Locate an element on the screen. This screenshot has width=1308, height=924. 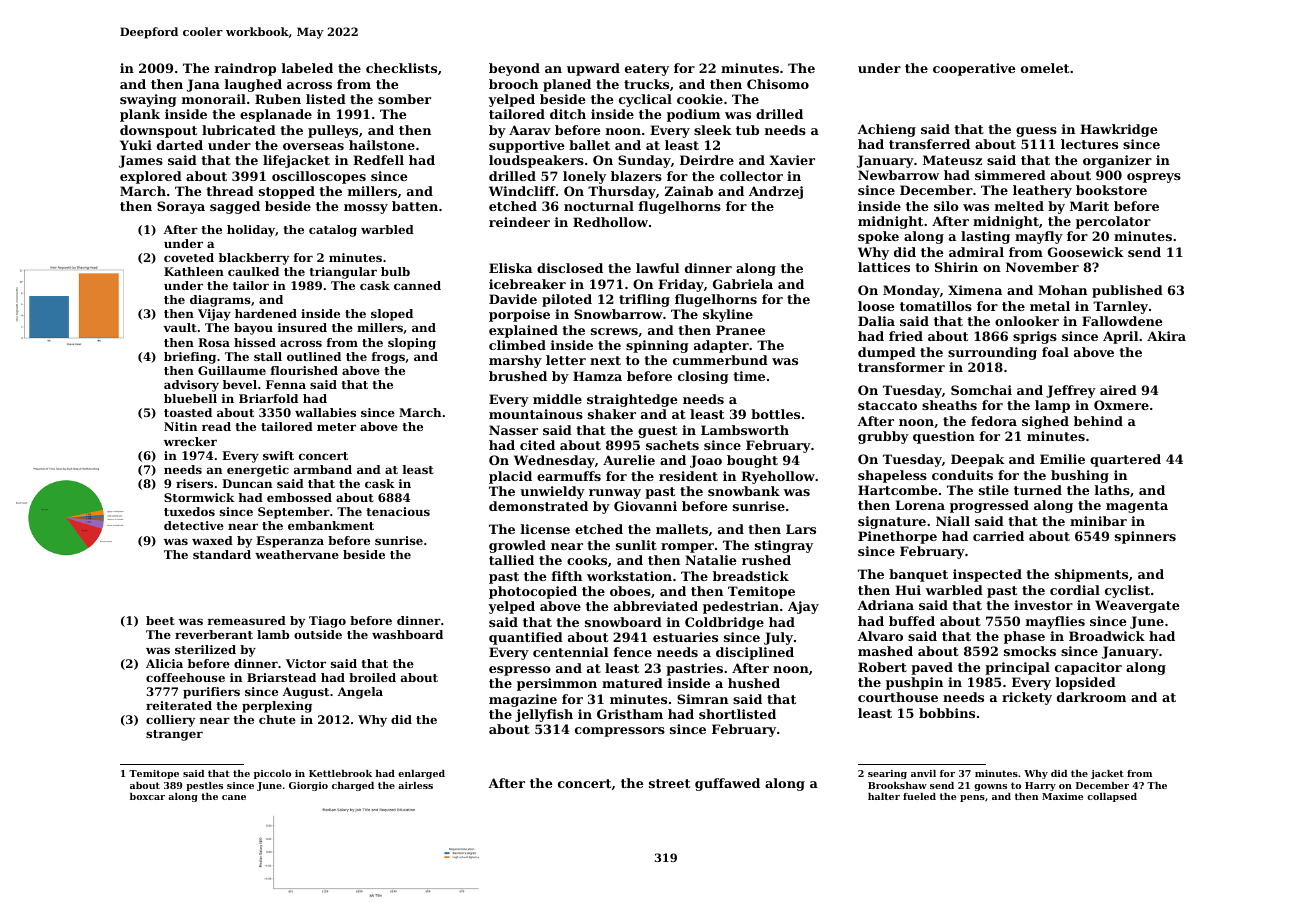
Broadwick is located at coordinates (1107, 636).
